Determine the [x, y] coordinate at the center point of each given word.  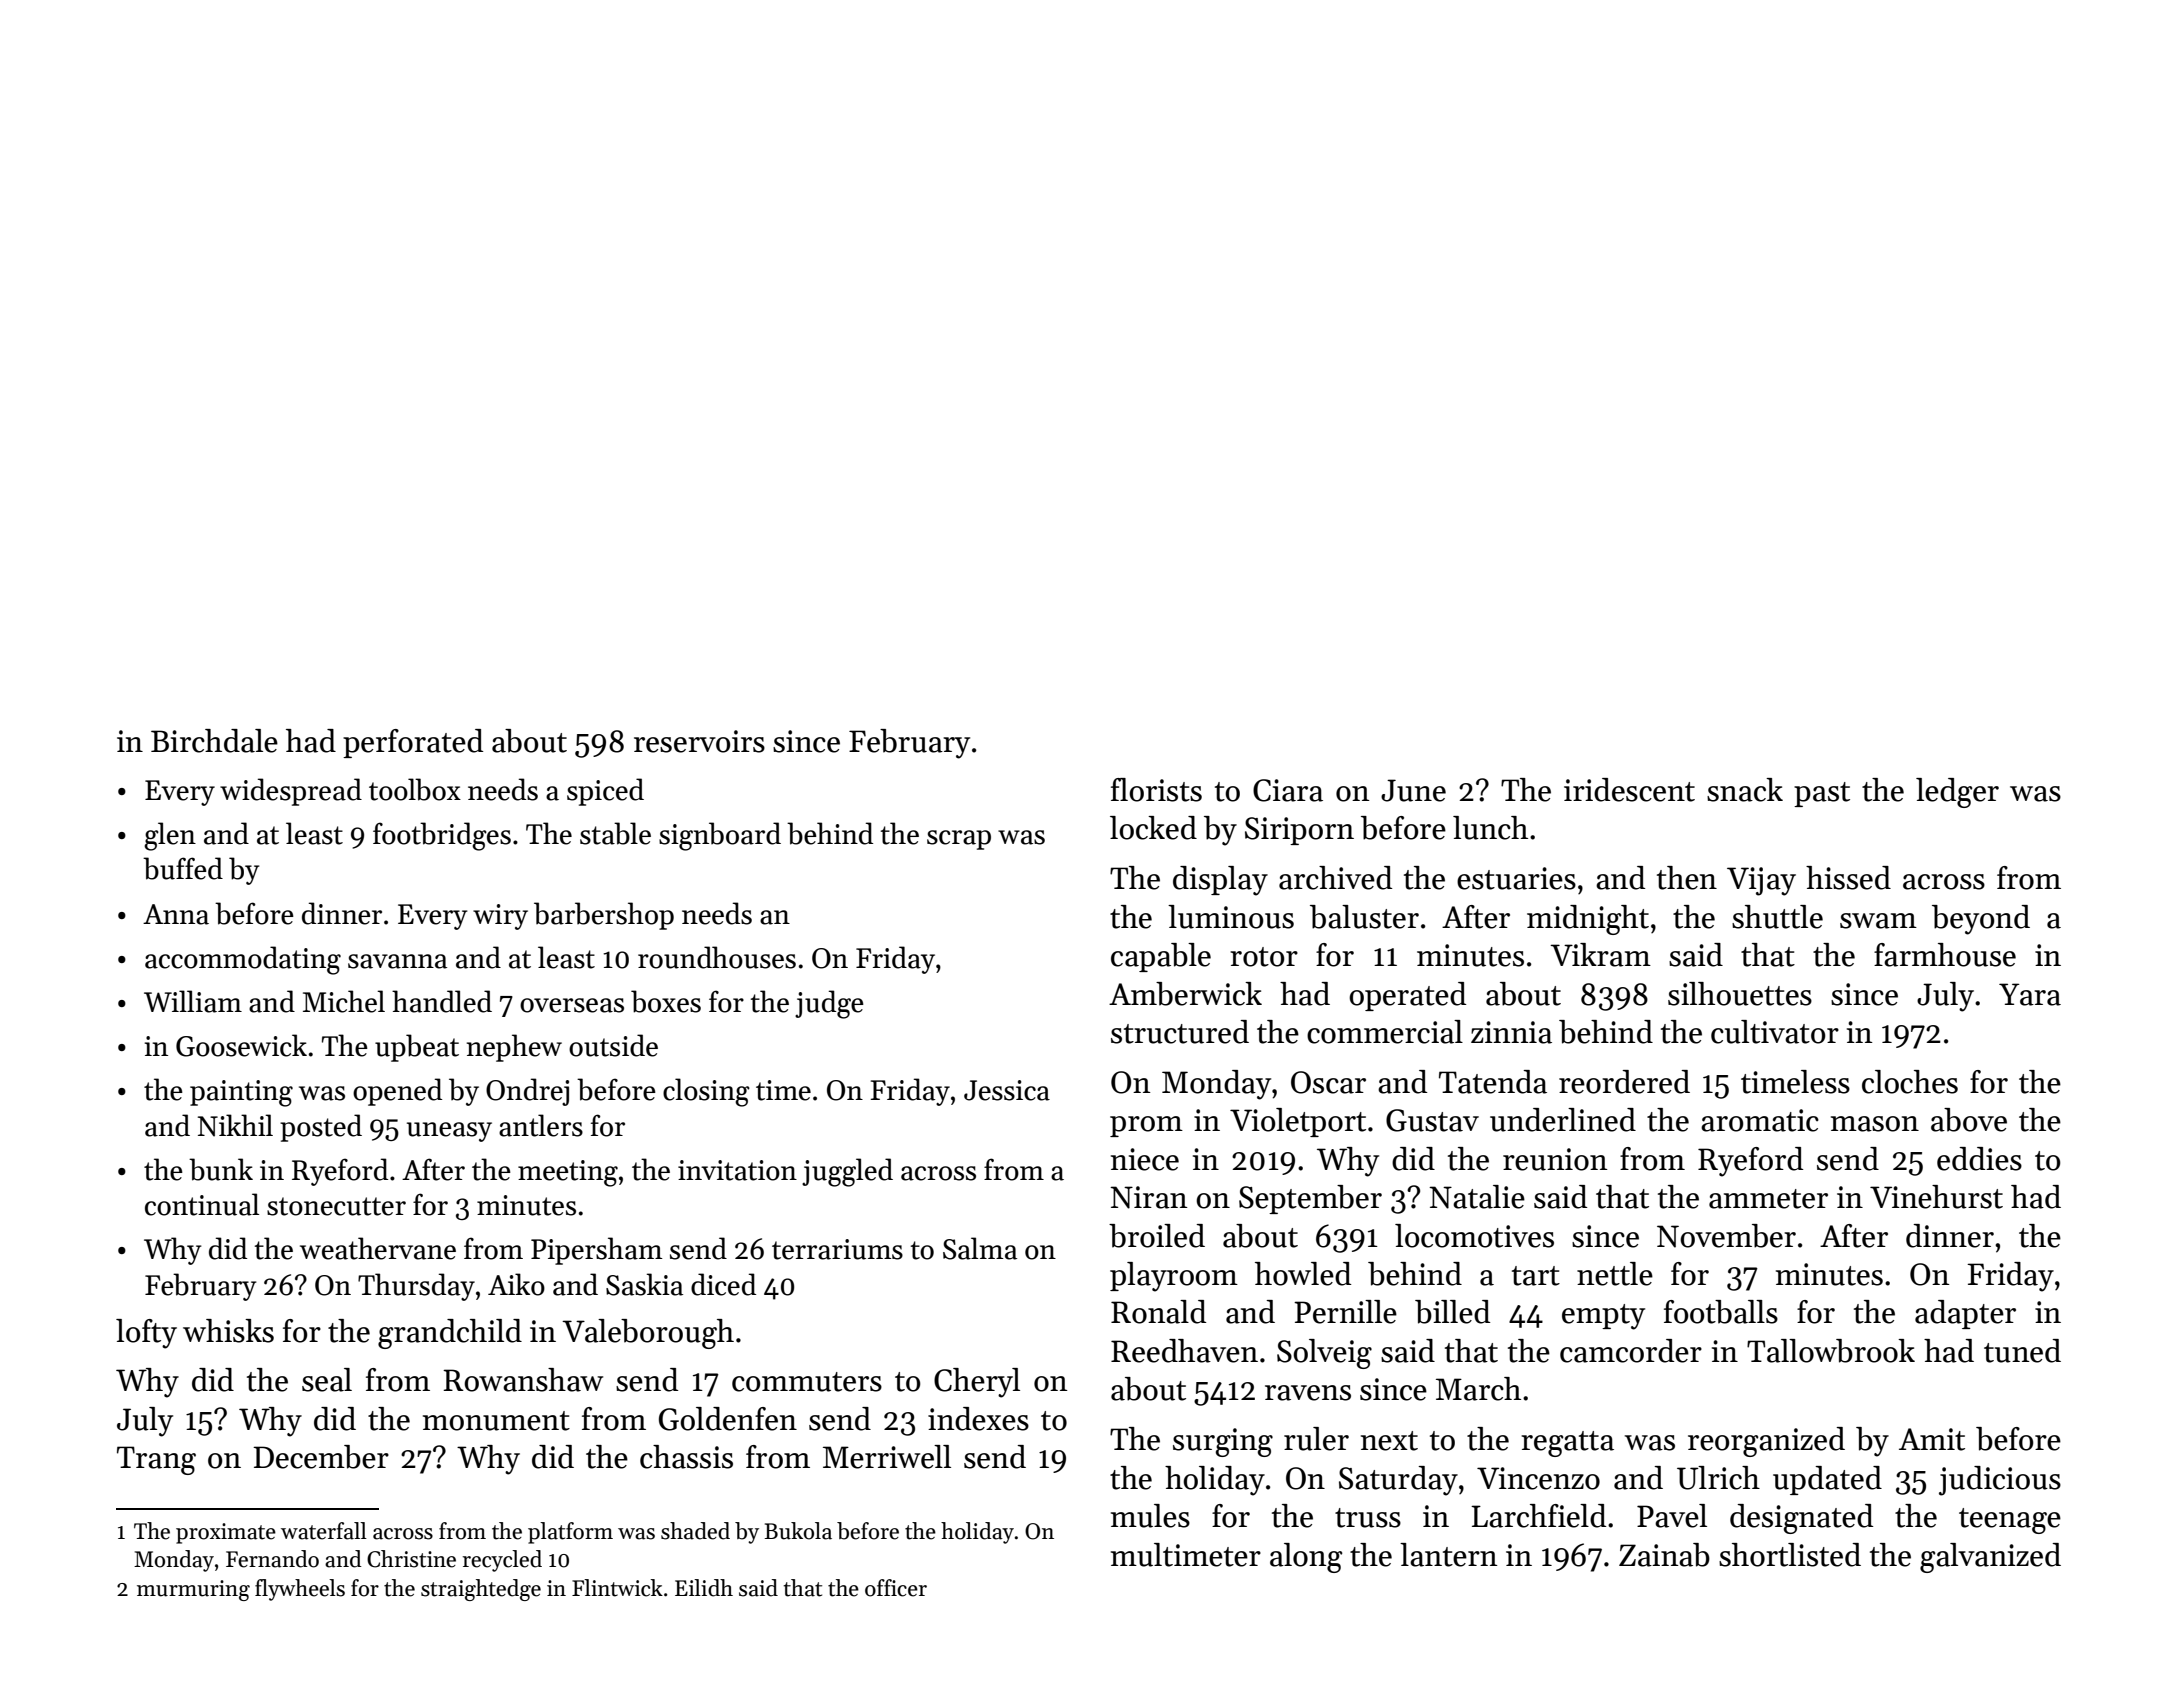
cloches [1910, 1082]
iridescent [1629, 790]
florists [1156, 790]
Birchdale [214, 741]
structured [1180, 1032]
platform [570, 1533]
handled [442, 1001]
